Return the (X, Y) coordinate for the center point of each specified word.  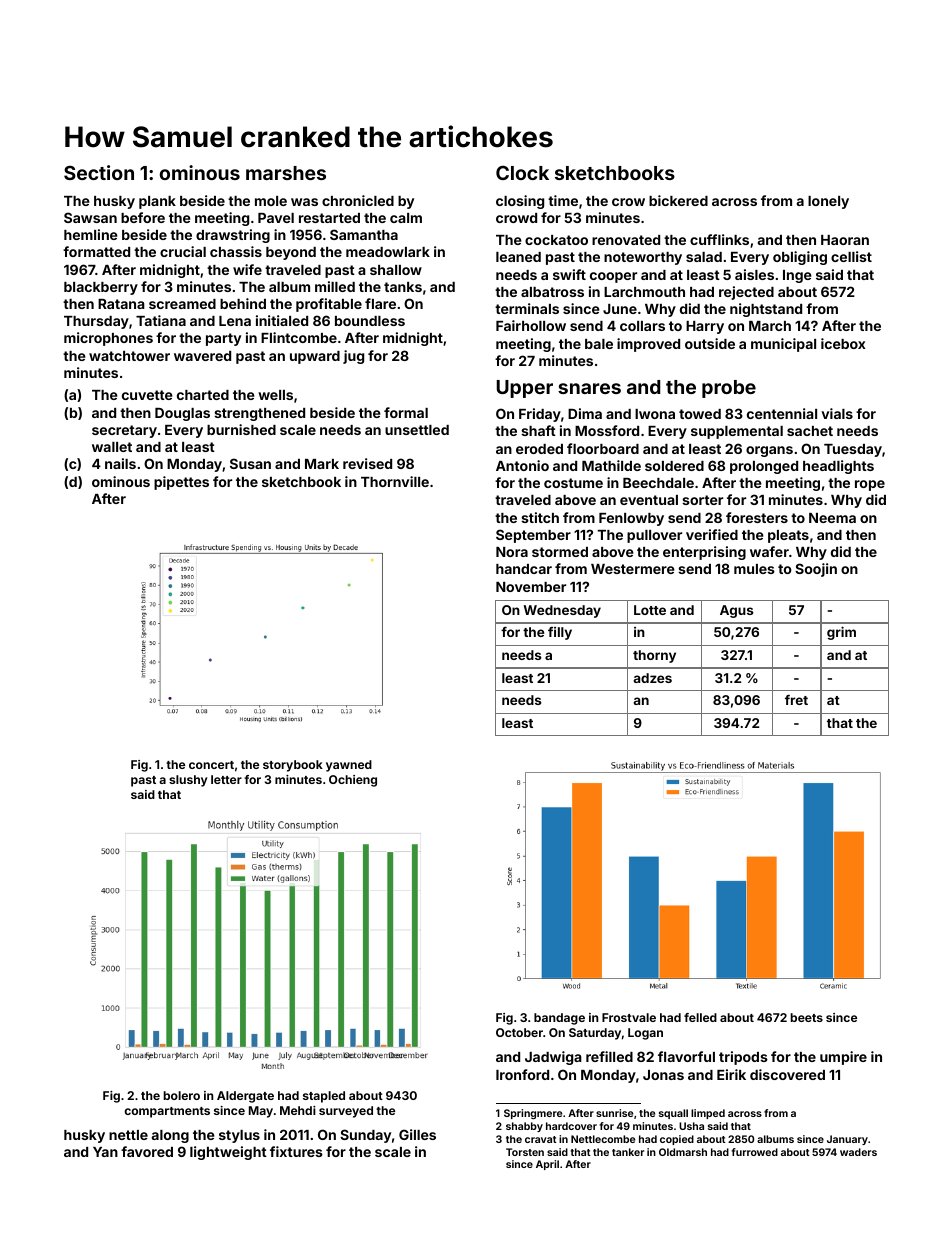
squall (673, 1114)
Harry (705, 327)
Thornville (395, 481)
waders (858, 1152)
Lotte (650, 610)
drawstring (233, 236)
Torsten (525, 1152)
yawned (349, 766)
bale (599, 344)
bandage (559, 1019)
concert (211, 765)
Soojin (816, 570)
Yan (105, 1152)
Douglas (182, 414)
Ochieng (353, 781)
